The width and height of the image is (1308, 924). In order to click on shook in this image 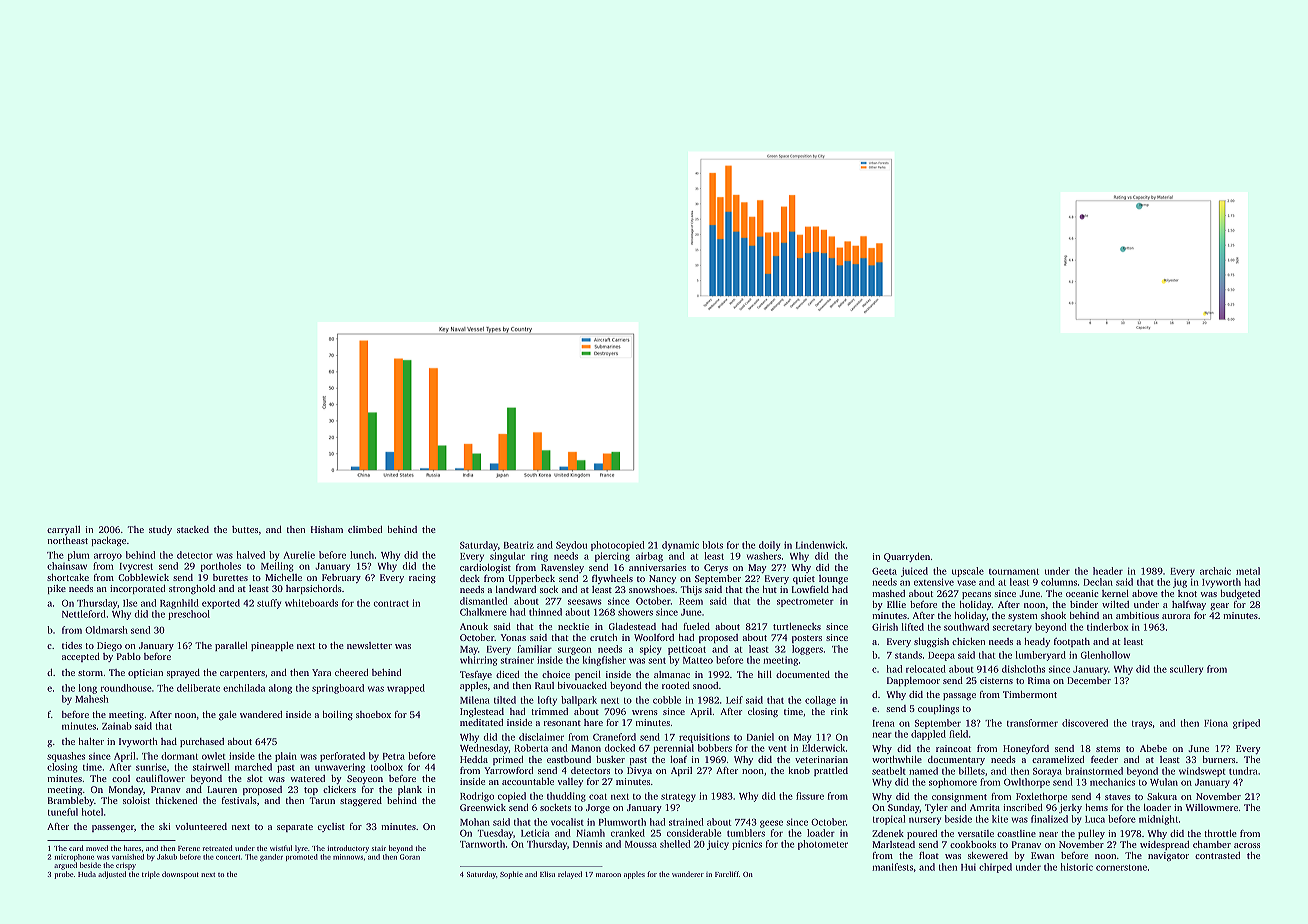, I will do `click(1053, 615)`.
